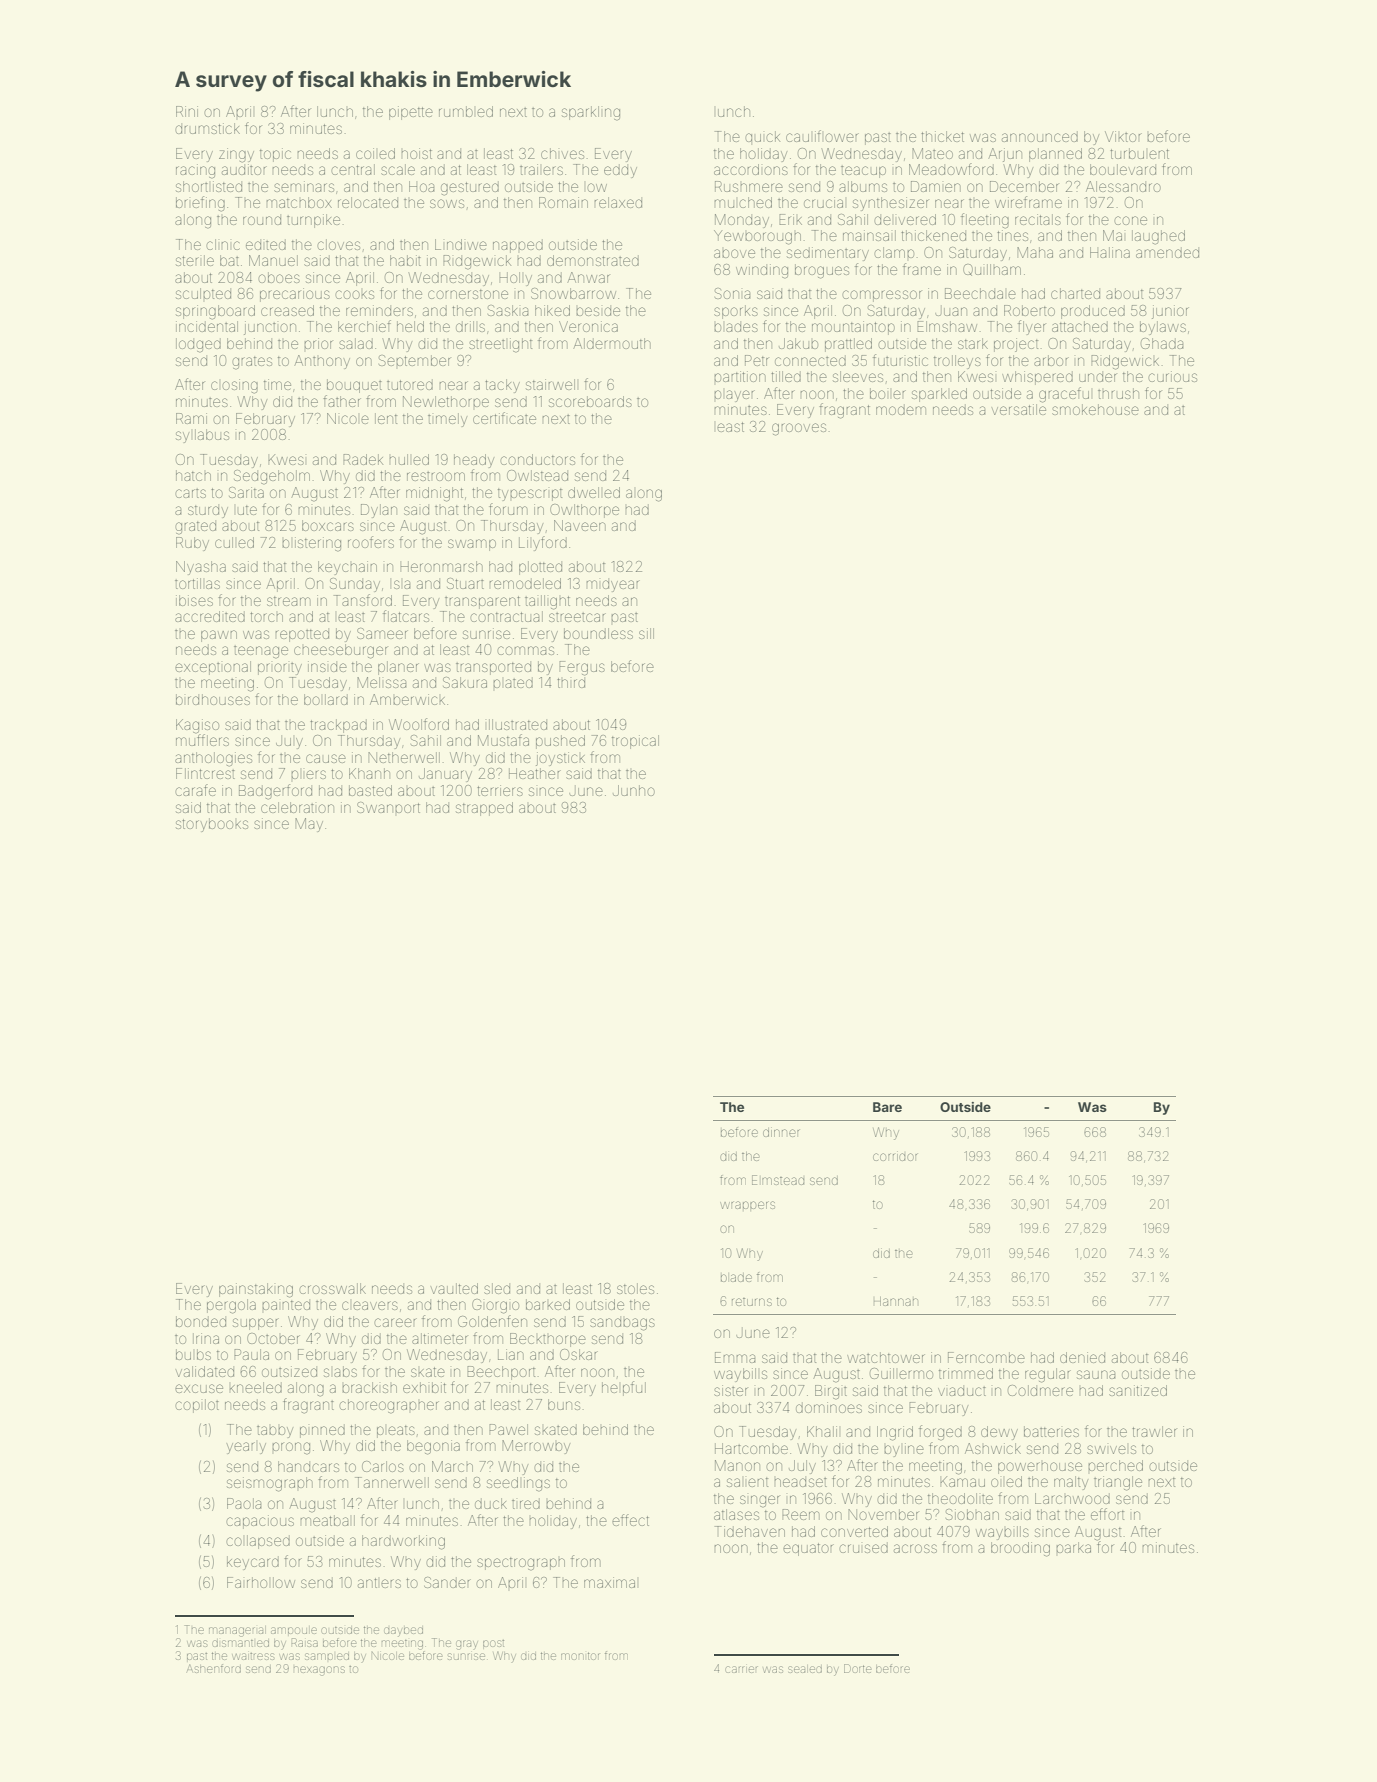  I want to click on racing, so click(195, 171).
